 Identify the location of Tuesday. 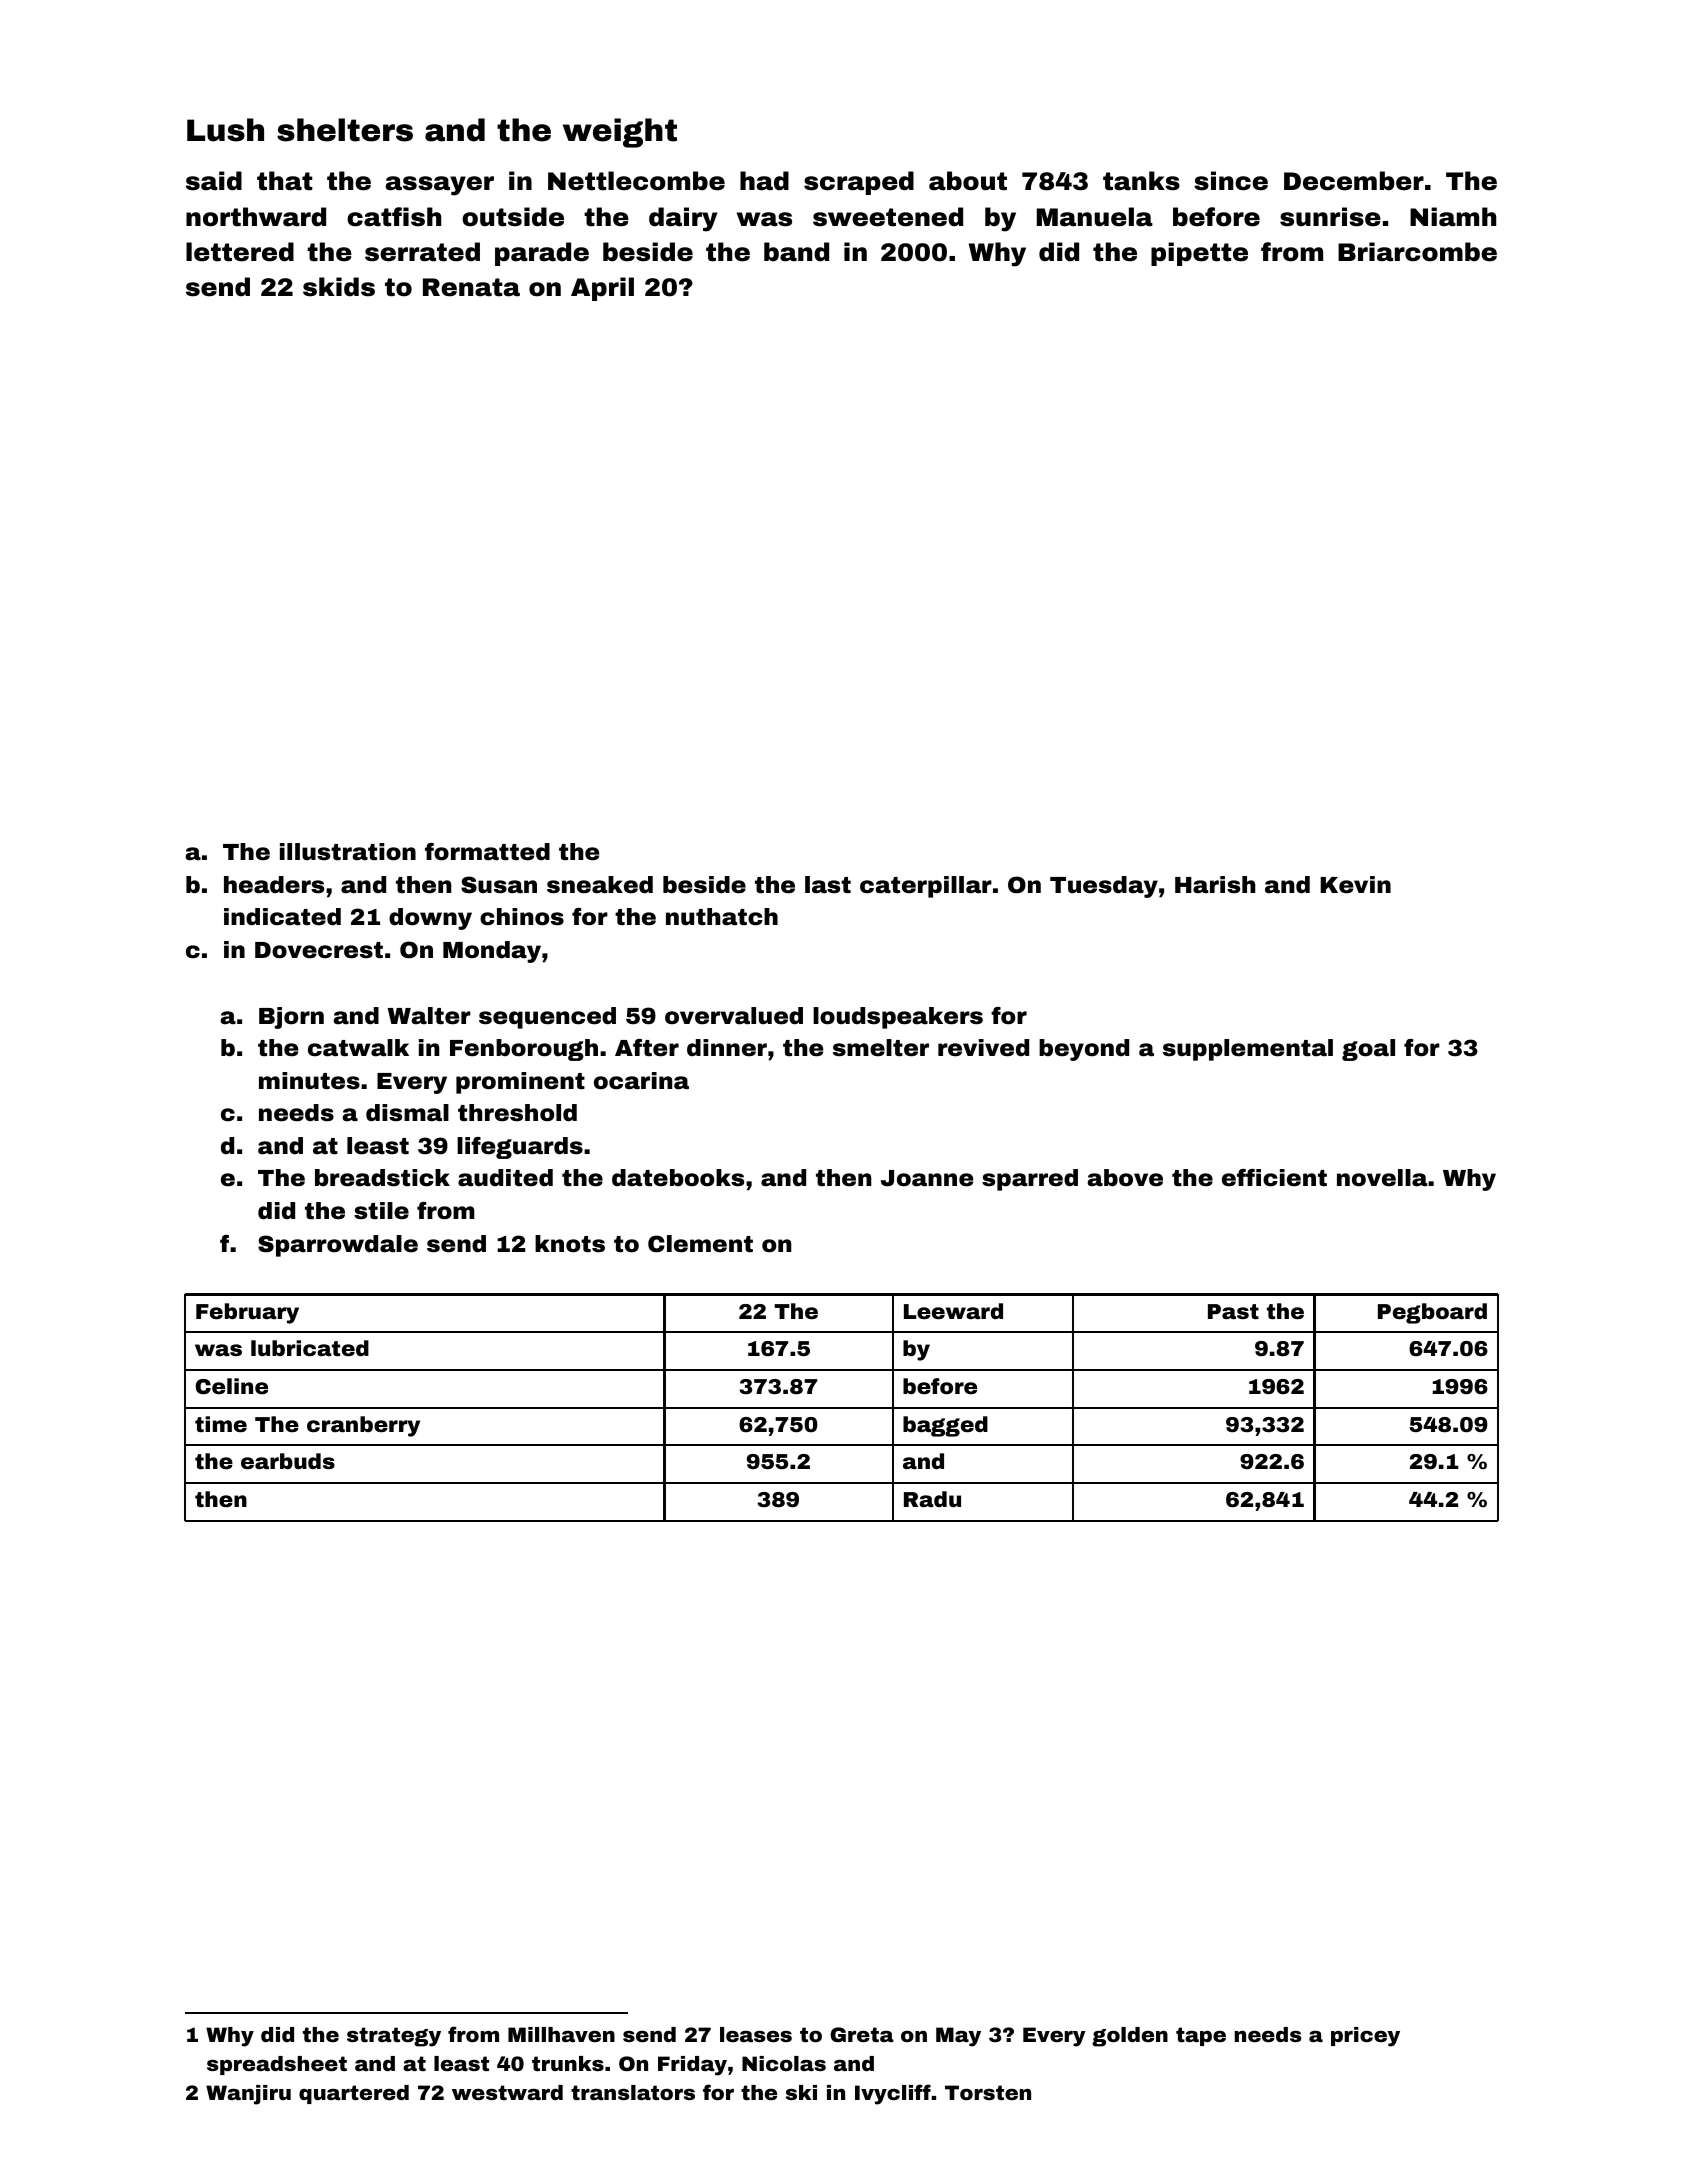
(1104, 887).
